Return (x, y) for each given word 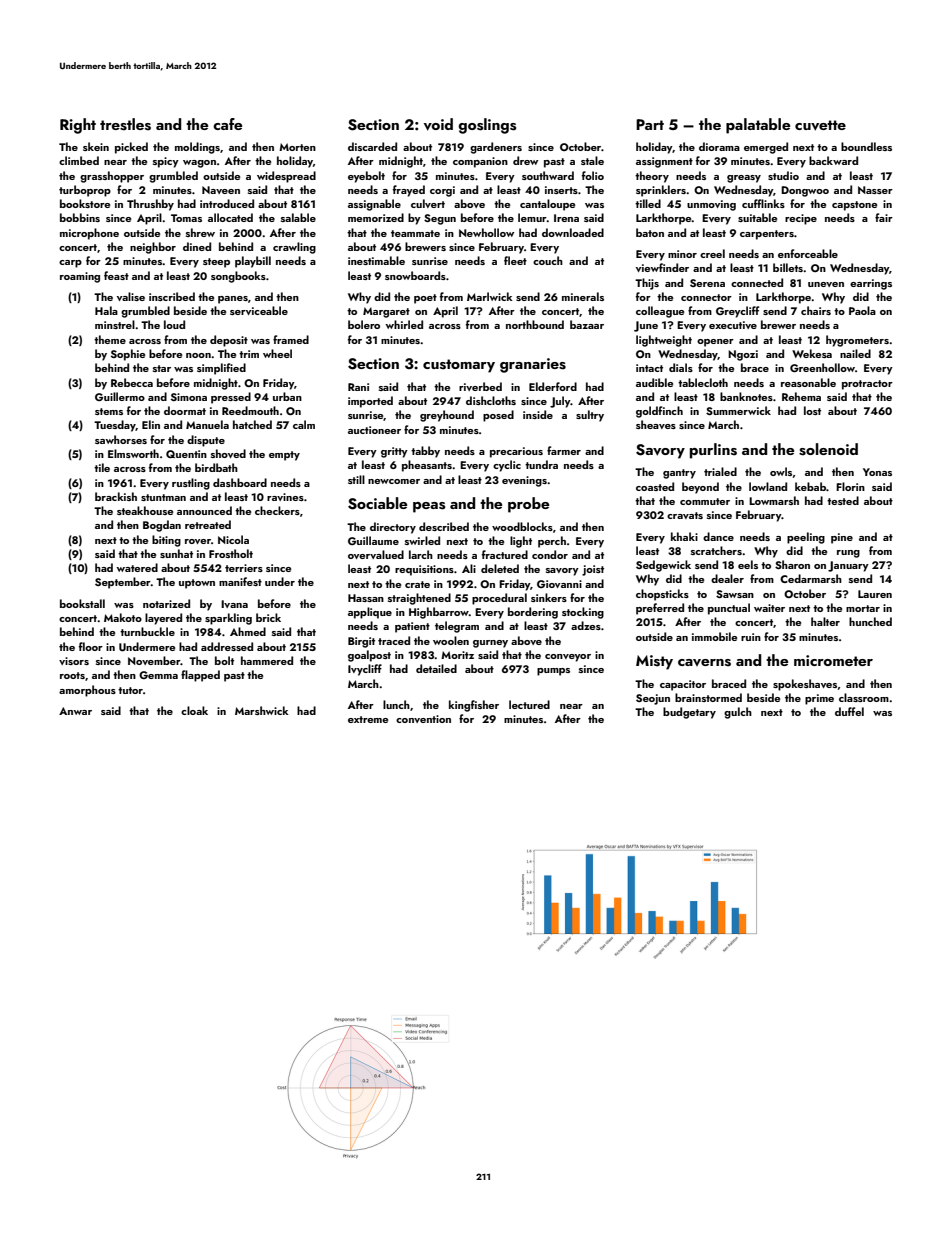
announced (204, 510)
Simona (189, 397)
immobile (714, 636)
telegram (457, 627)
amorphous (87, 691)
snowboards (415, 275)
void (438, 124)
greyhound (447, 416)
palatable (758, 126)
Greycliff (737, 312)
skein (96, 146)
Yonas (877, 472)
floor (91, 646)
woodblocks (522, 526)
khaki (684, 536)
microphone (89, 234)
